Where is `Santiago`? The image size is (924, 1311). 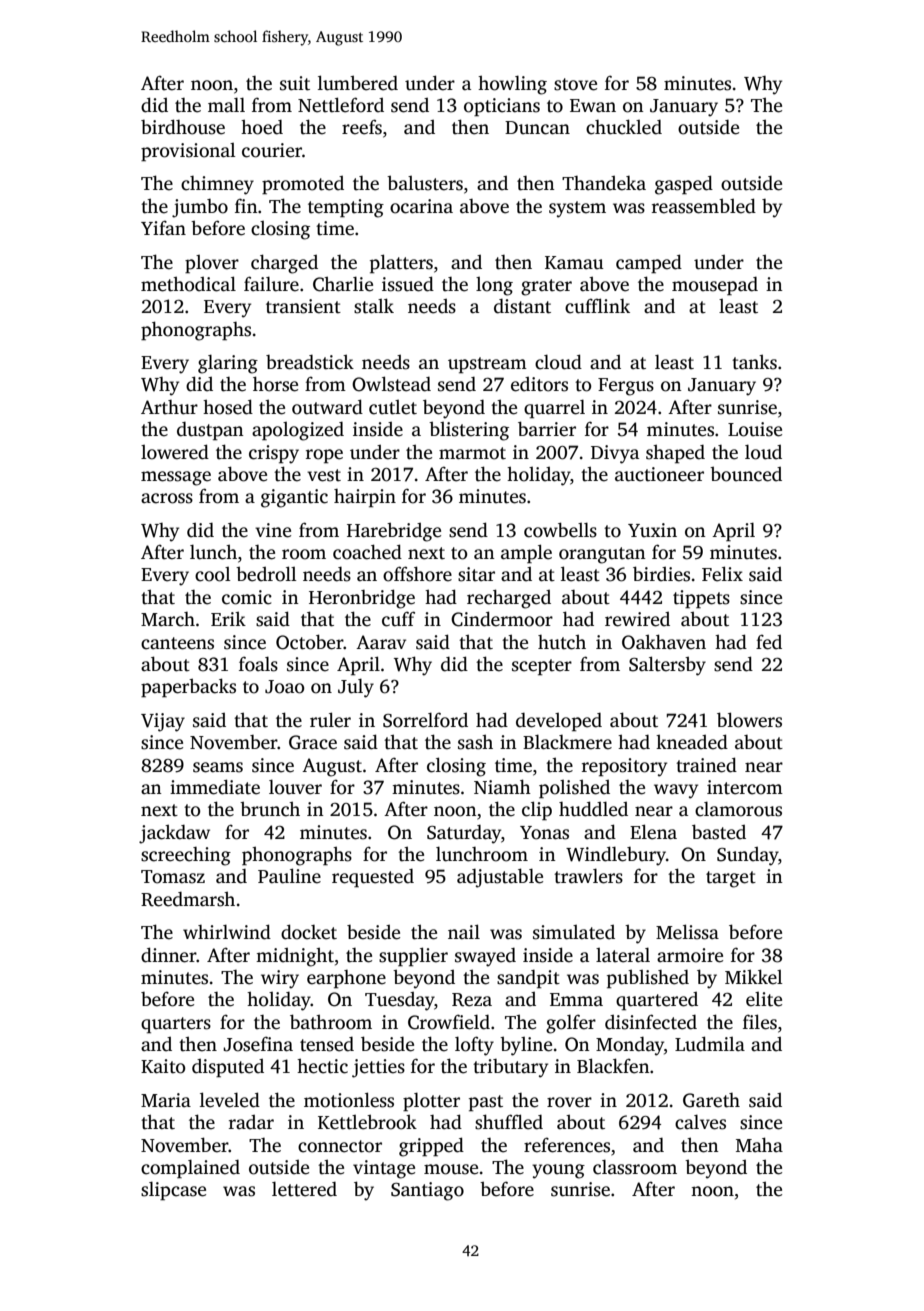 Santiago is located at coordinates (427, 1191).
